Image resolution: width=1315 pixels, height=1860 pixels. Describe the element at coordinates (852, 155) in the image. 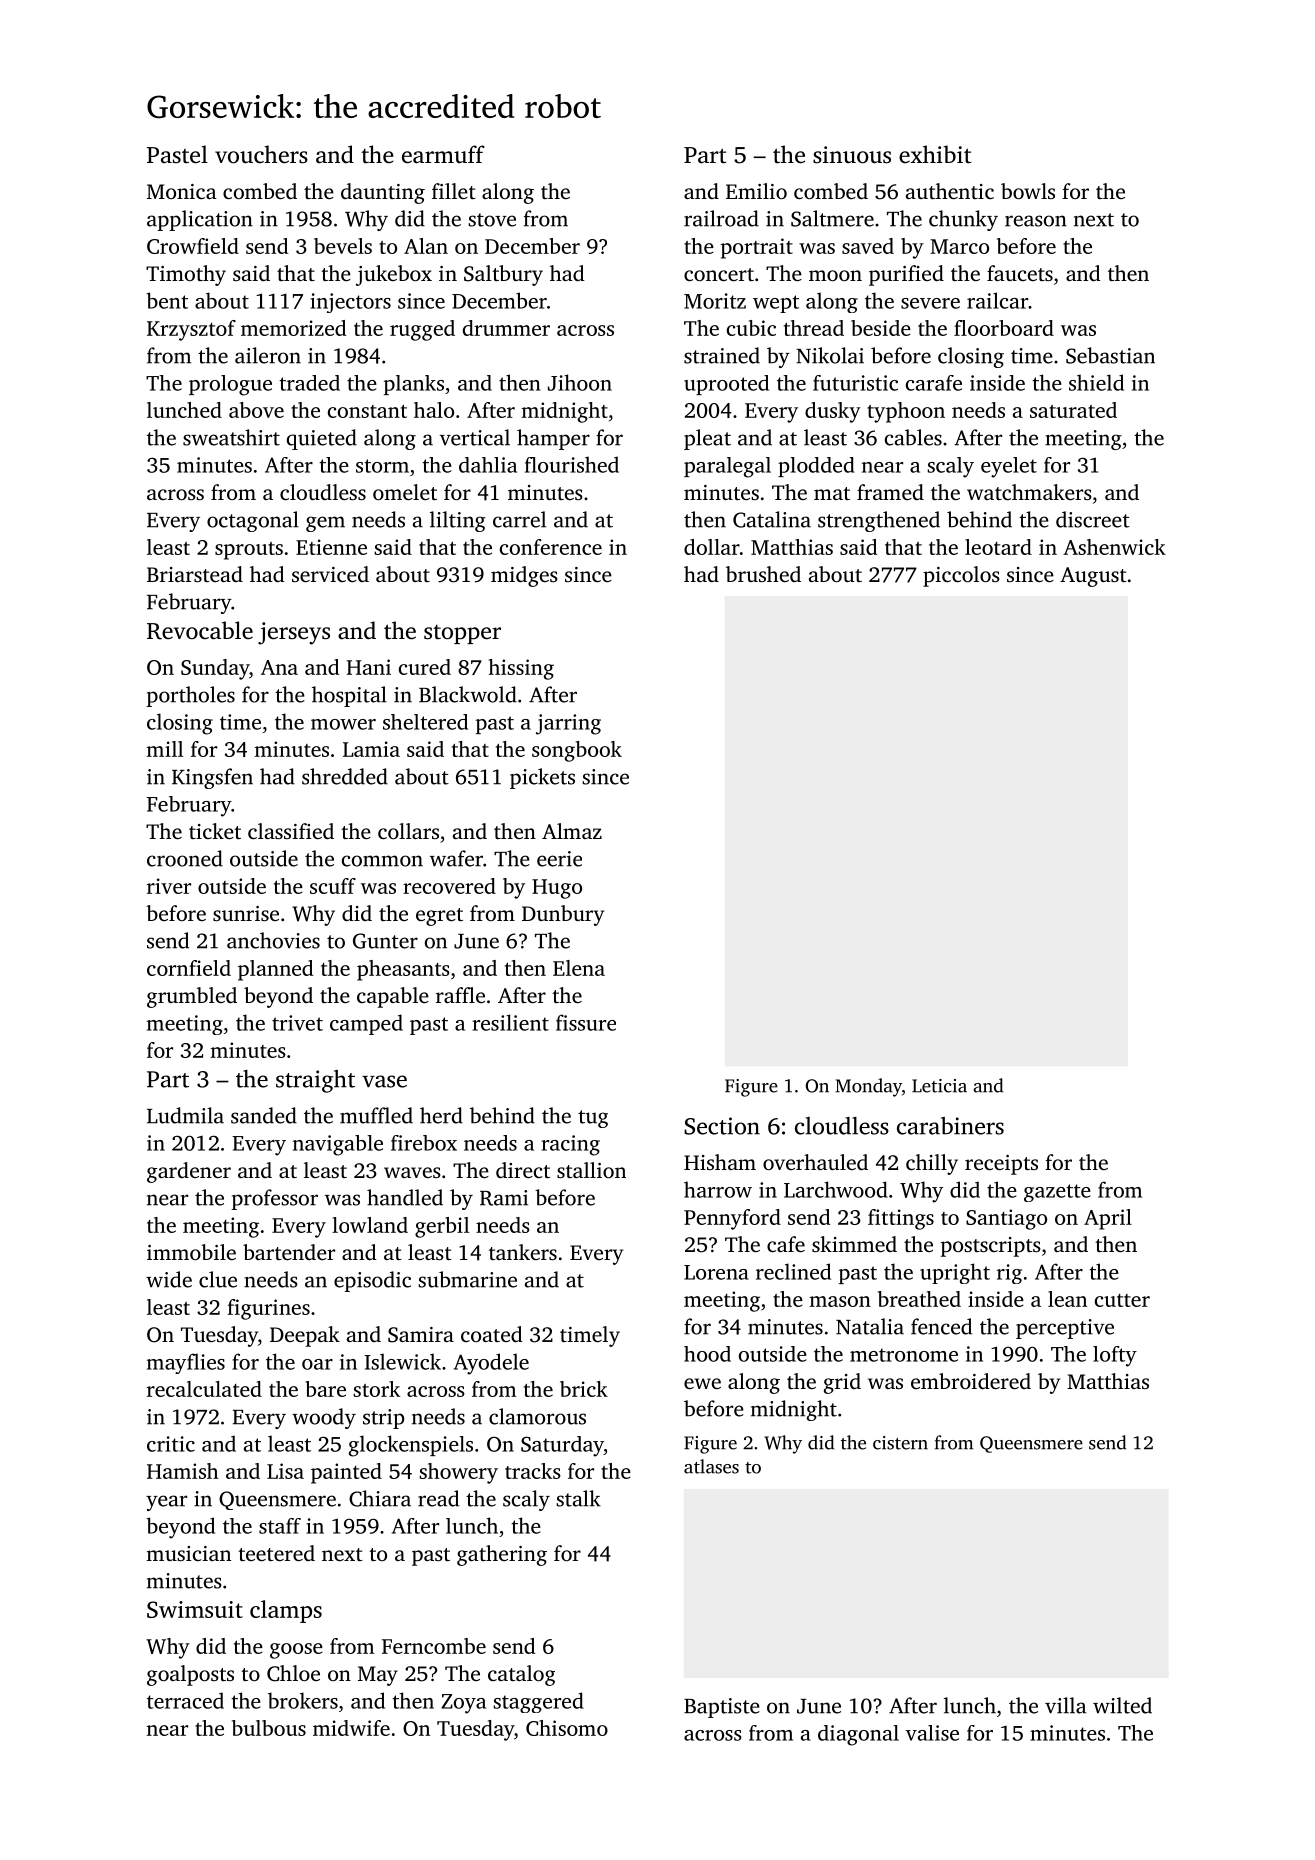

I see `sinuous` at that location.
